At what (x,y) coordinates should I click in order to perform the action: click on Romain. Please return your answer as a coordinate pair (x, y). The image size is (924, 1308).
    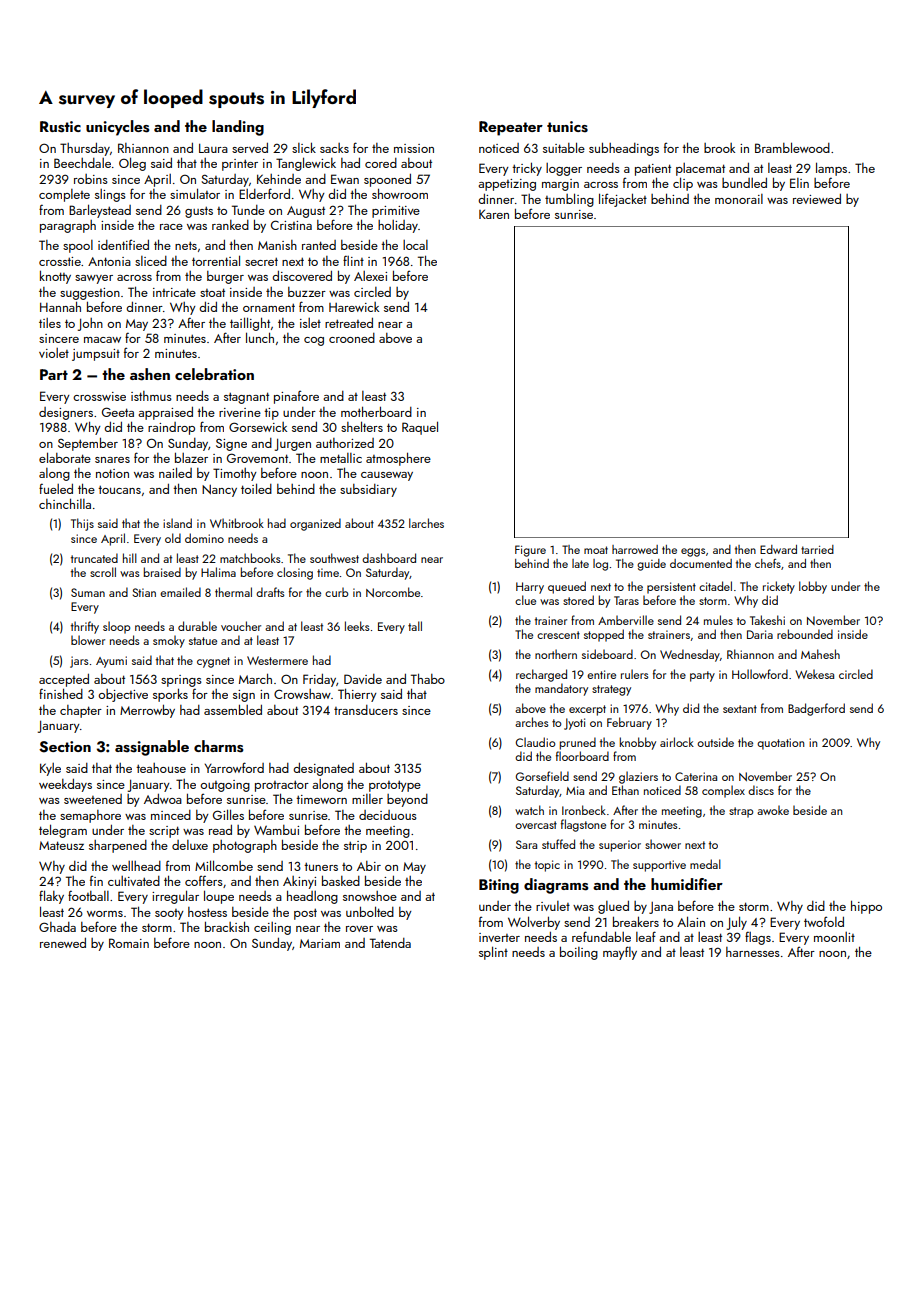
    Looking at the image, I should click on (129, 943).
